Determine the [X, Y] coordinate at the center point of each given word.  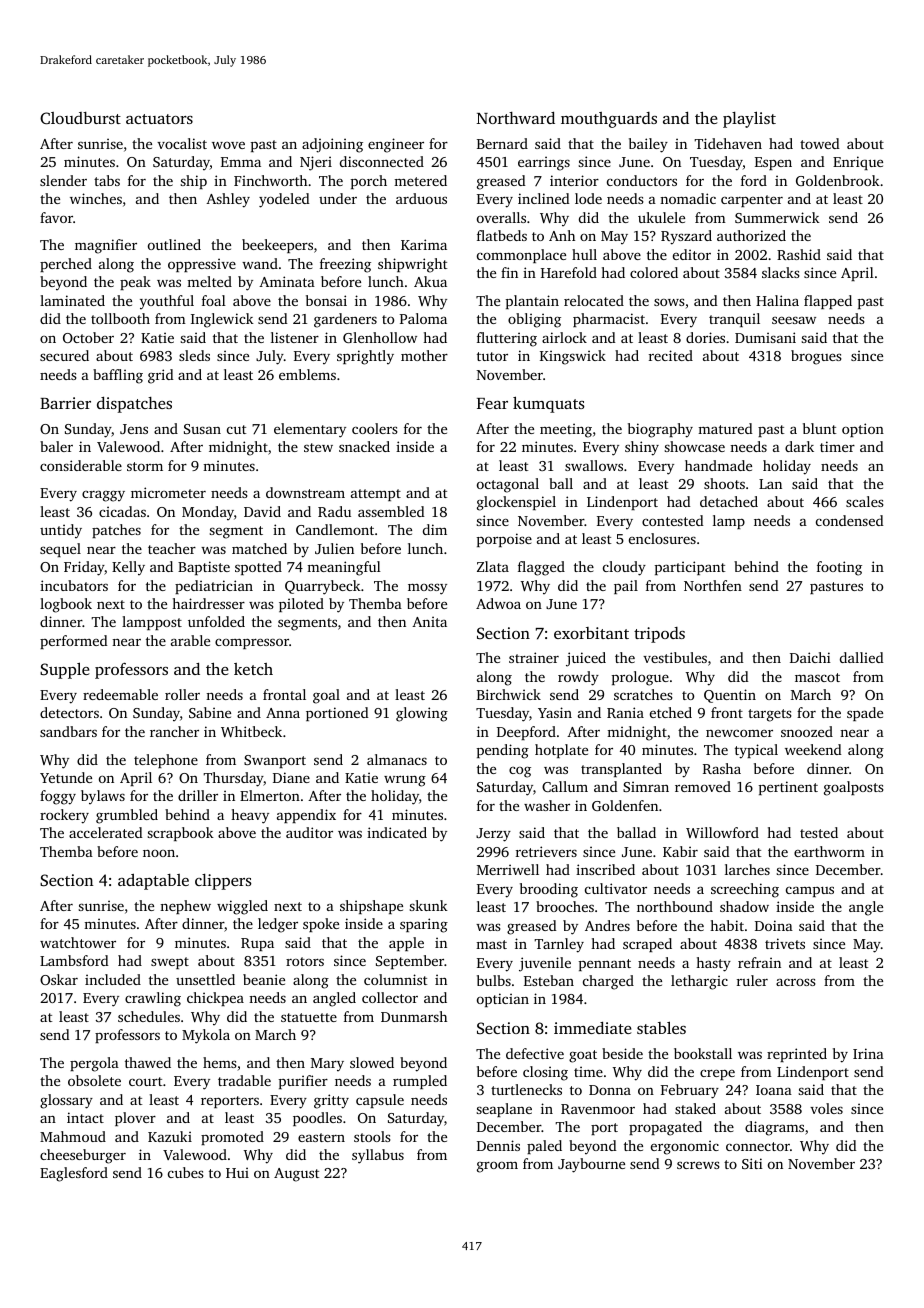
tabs [107, 180]
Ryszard [686, 237]
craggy [103, 496]
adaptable [153, 882]
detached [729, 501]
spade [865, 714]
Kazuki [170, 1136]
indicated [397, 832]
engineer [396, 145]
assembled [391, 511]
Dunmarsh [414, 1016]
